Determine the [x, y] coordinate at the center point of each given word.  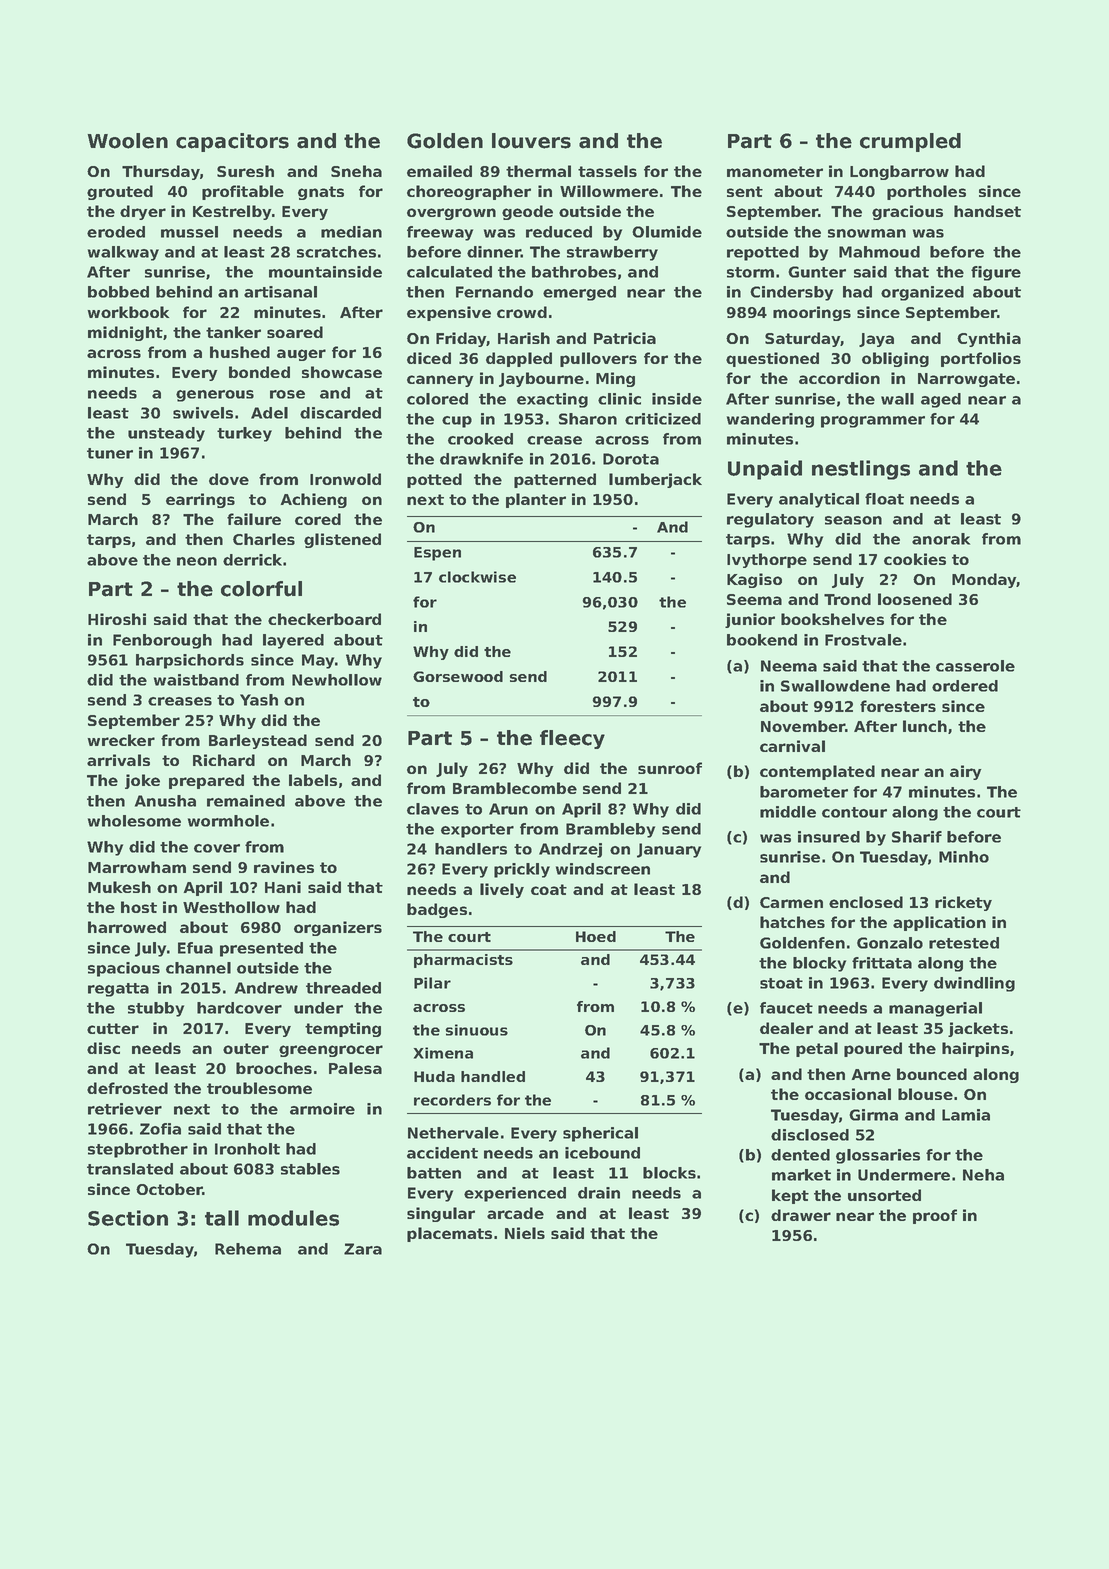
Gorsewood [458, 676]
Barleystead [258, 741]
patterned [555, 480]
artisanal [280, 292]
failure [254, 519]
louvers [531, 141]
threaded [343, 988]
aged [941, 400]
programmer [873, 422]
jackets [978, 1029]
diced [429, 358]
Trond [847, 599]
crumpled [910, 142]
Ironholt [247, 1149]
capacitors [232, 142]
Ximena [443, 1053]
